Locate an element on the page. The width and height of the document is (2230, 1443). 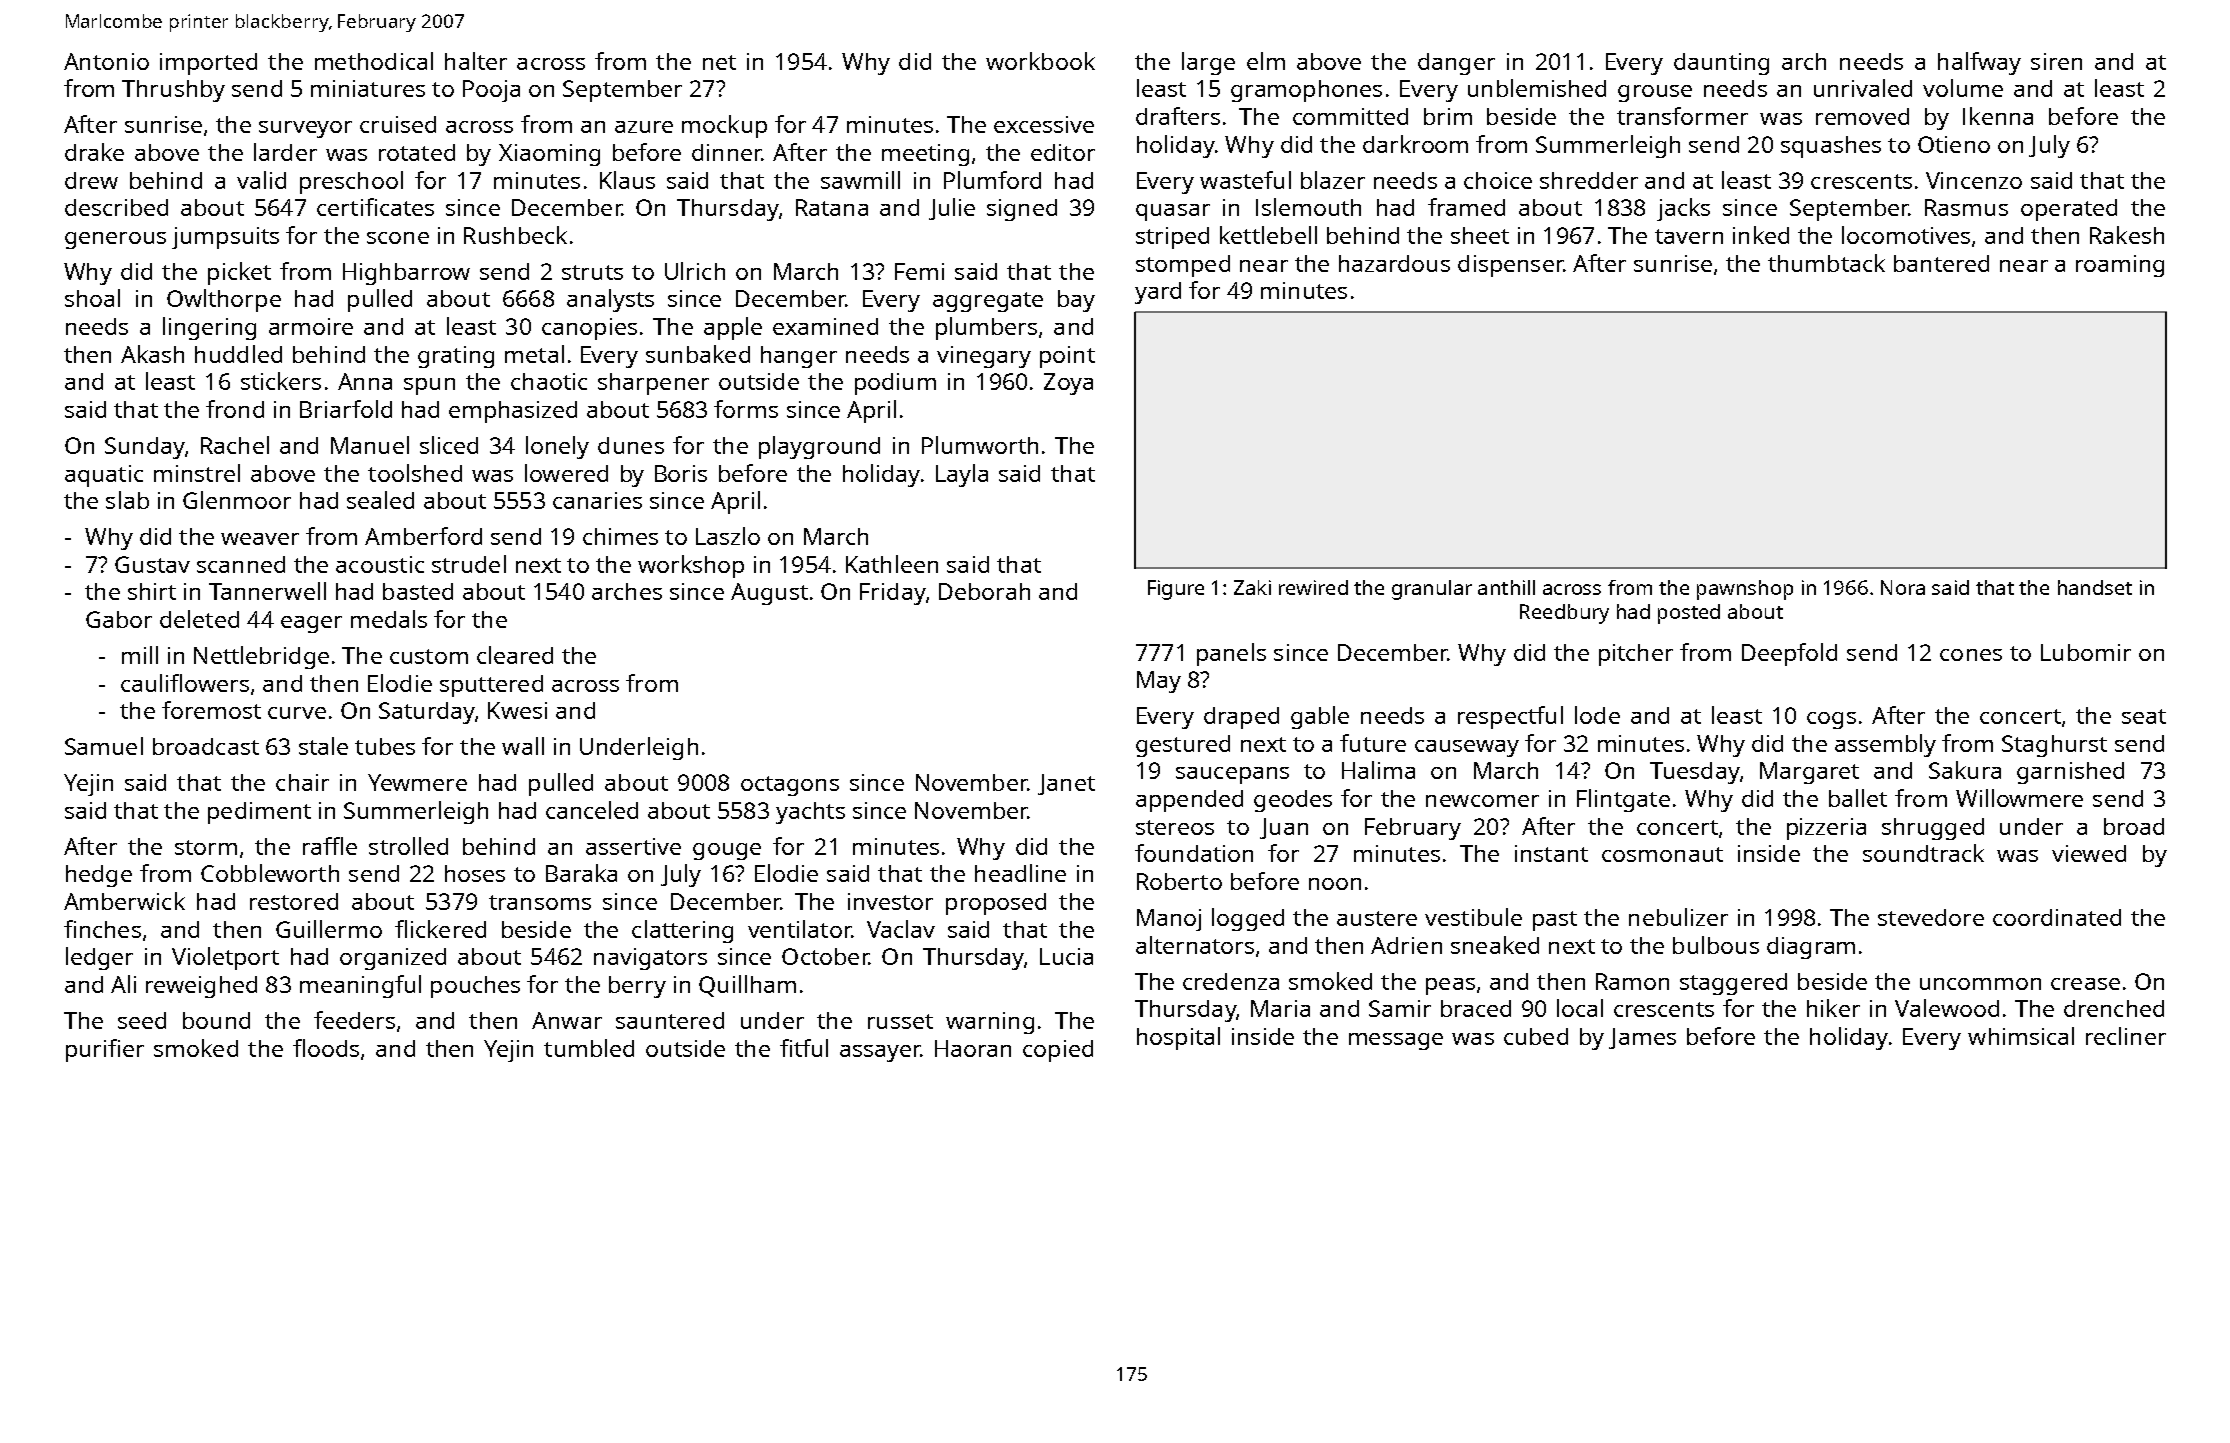
Vincenzo is located at coordinates (1974, 180).
